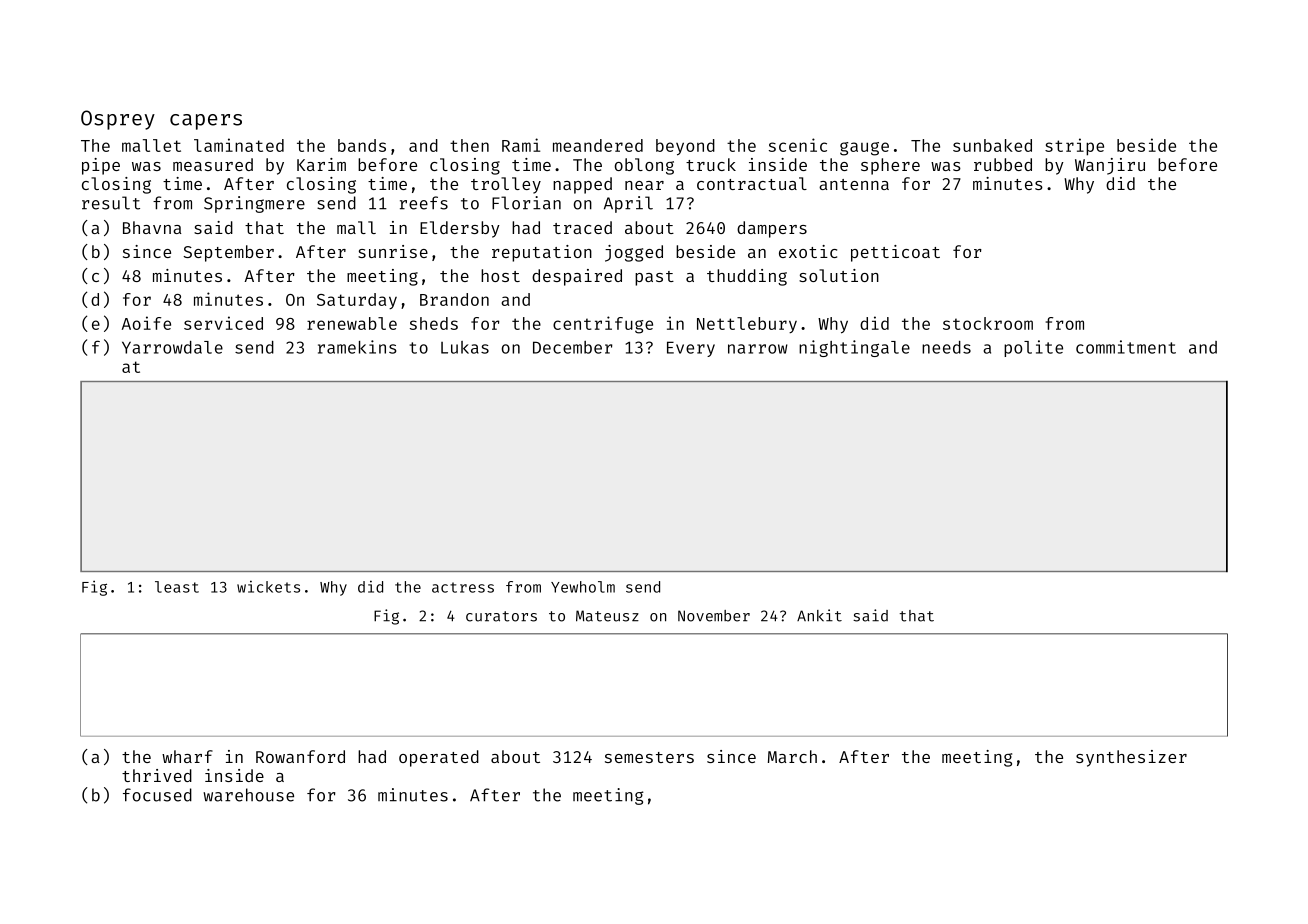  What do you see at coordinates (1074, 147) in the screenshot?
I see `stripe` at bounding box center [1074, 147].
